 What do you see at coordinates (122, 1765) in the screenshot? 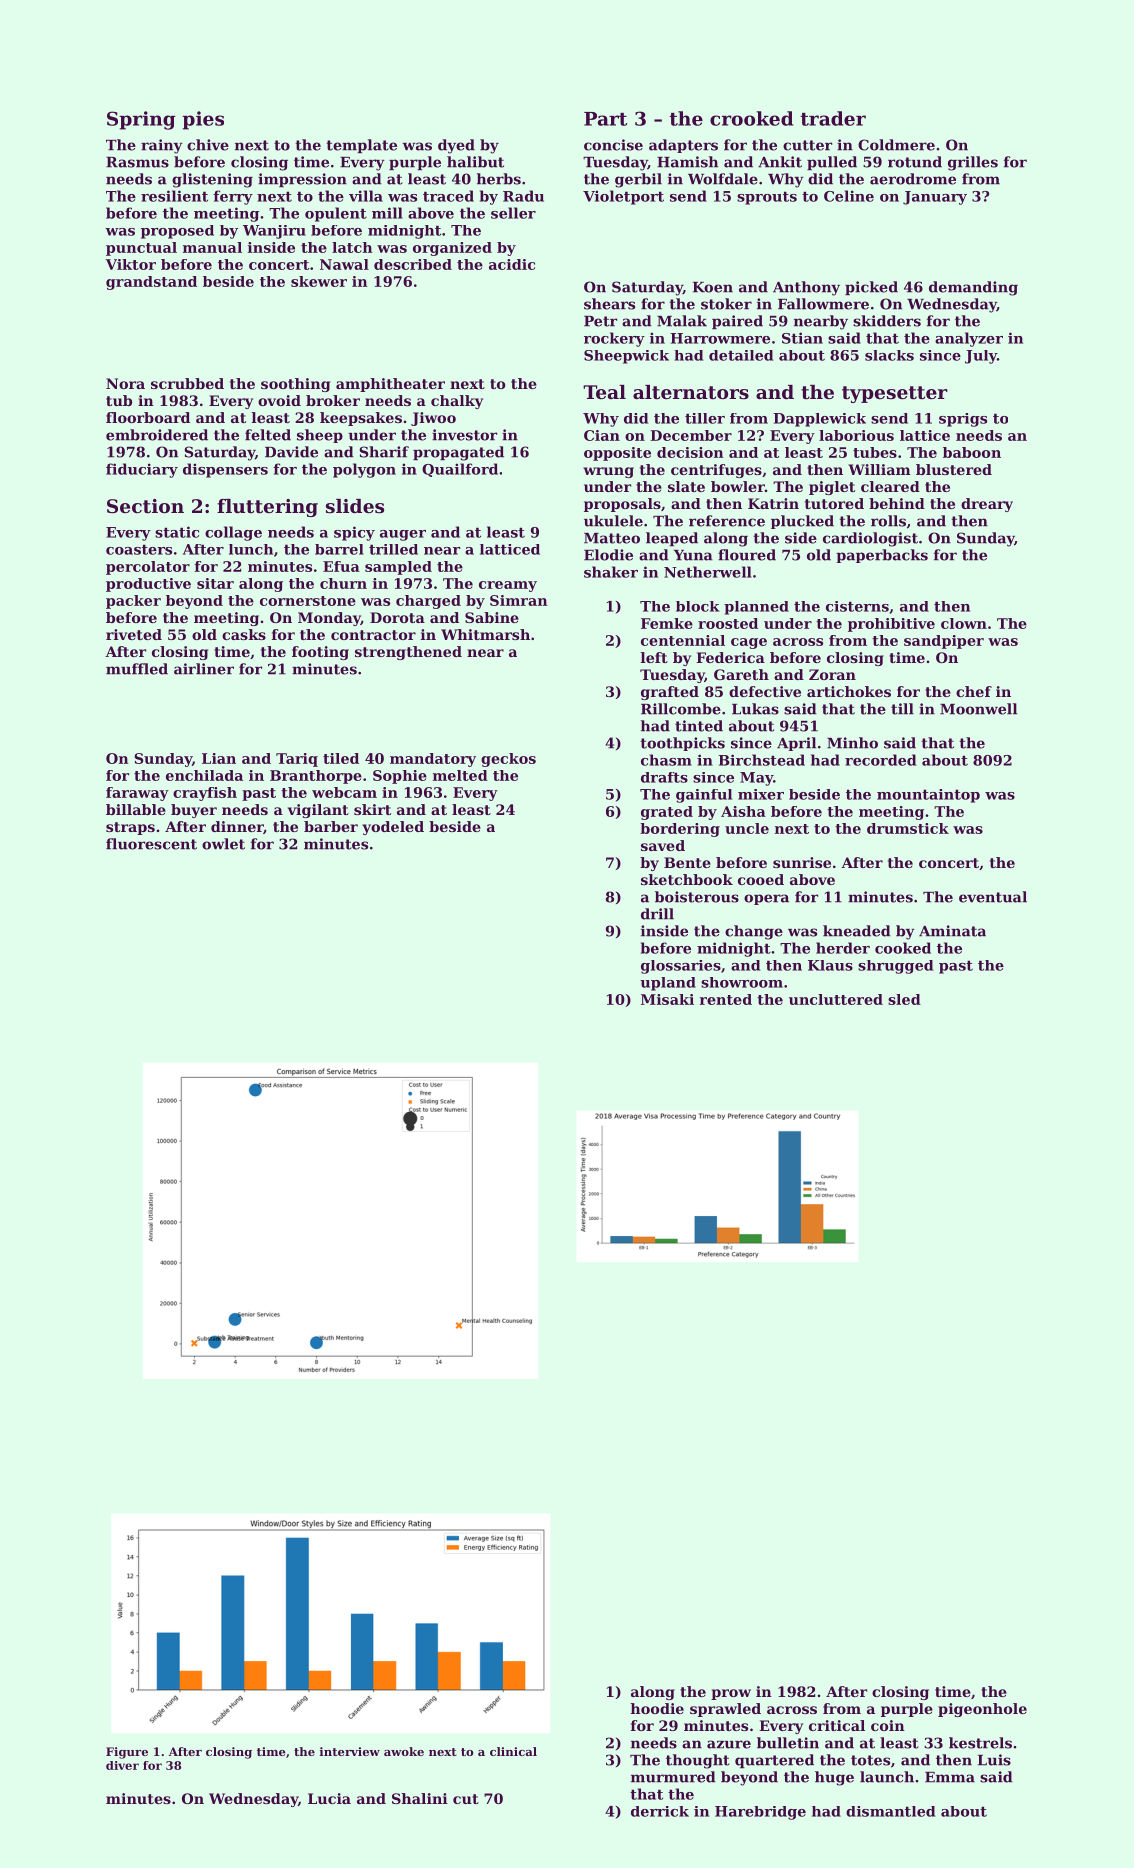
I see `diver` at bounding box center [122, 1765].
